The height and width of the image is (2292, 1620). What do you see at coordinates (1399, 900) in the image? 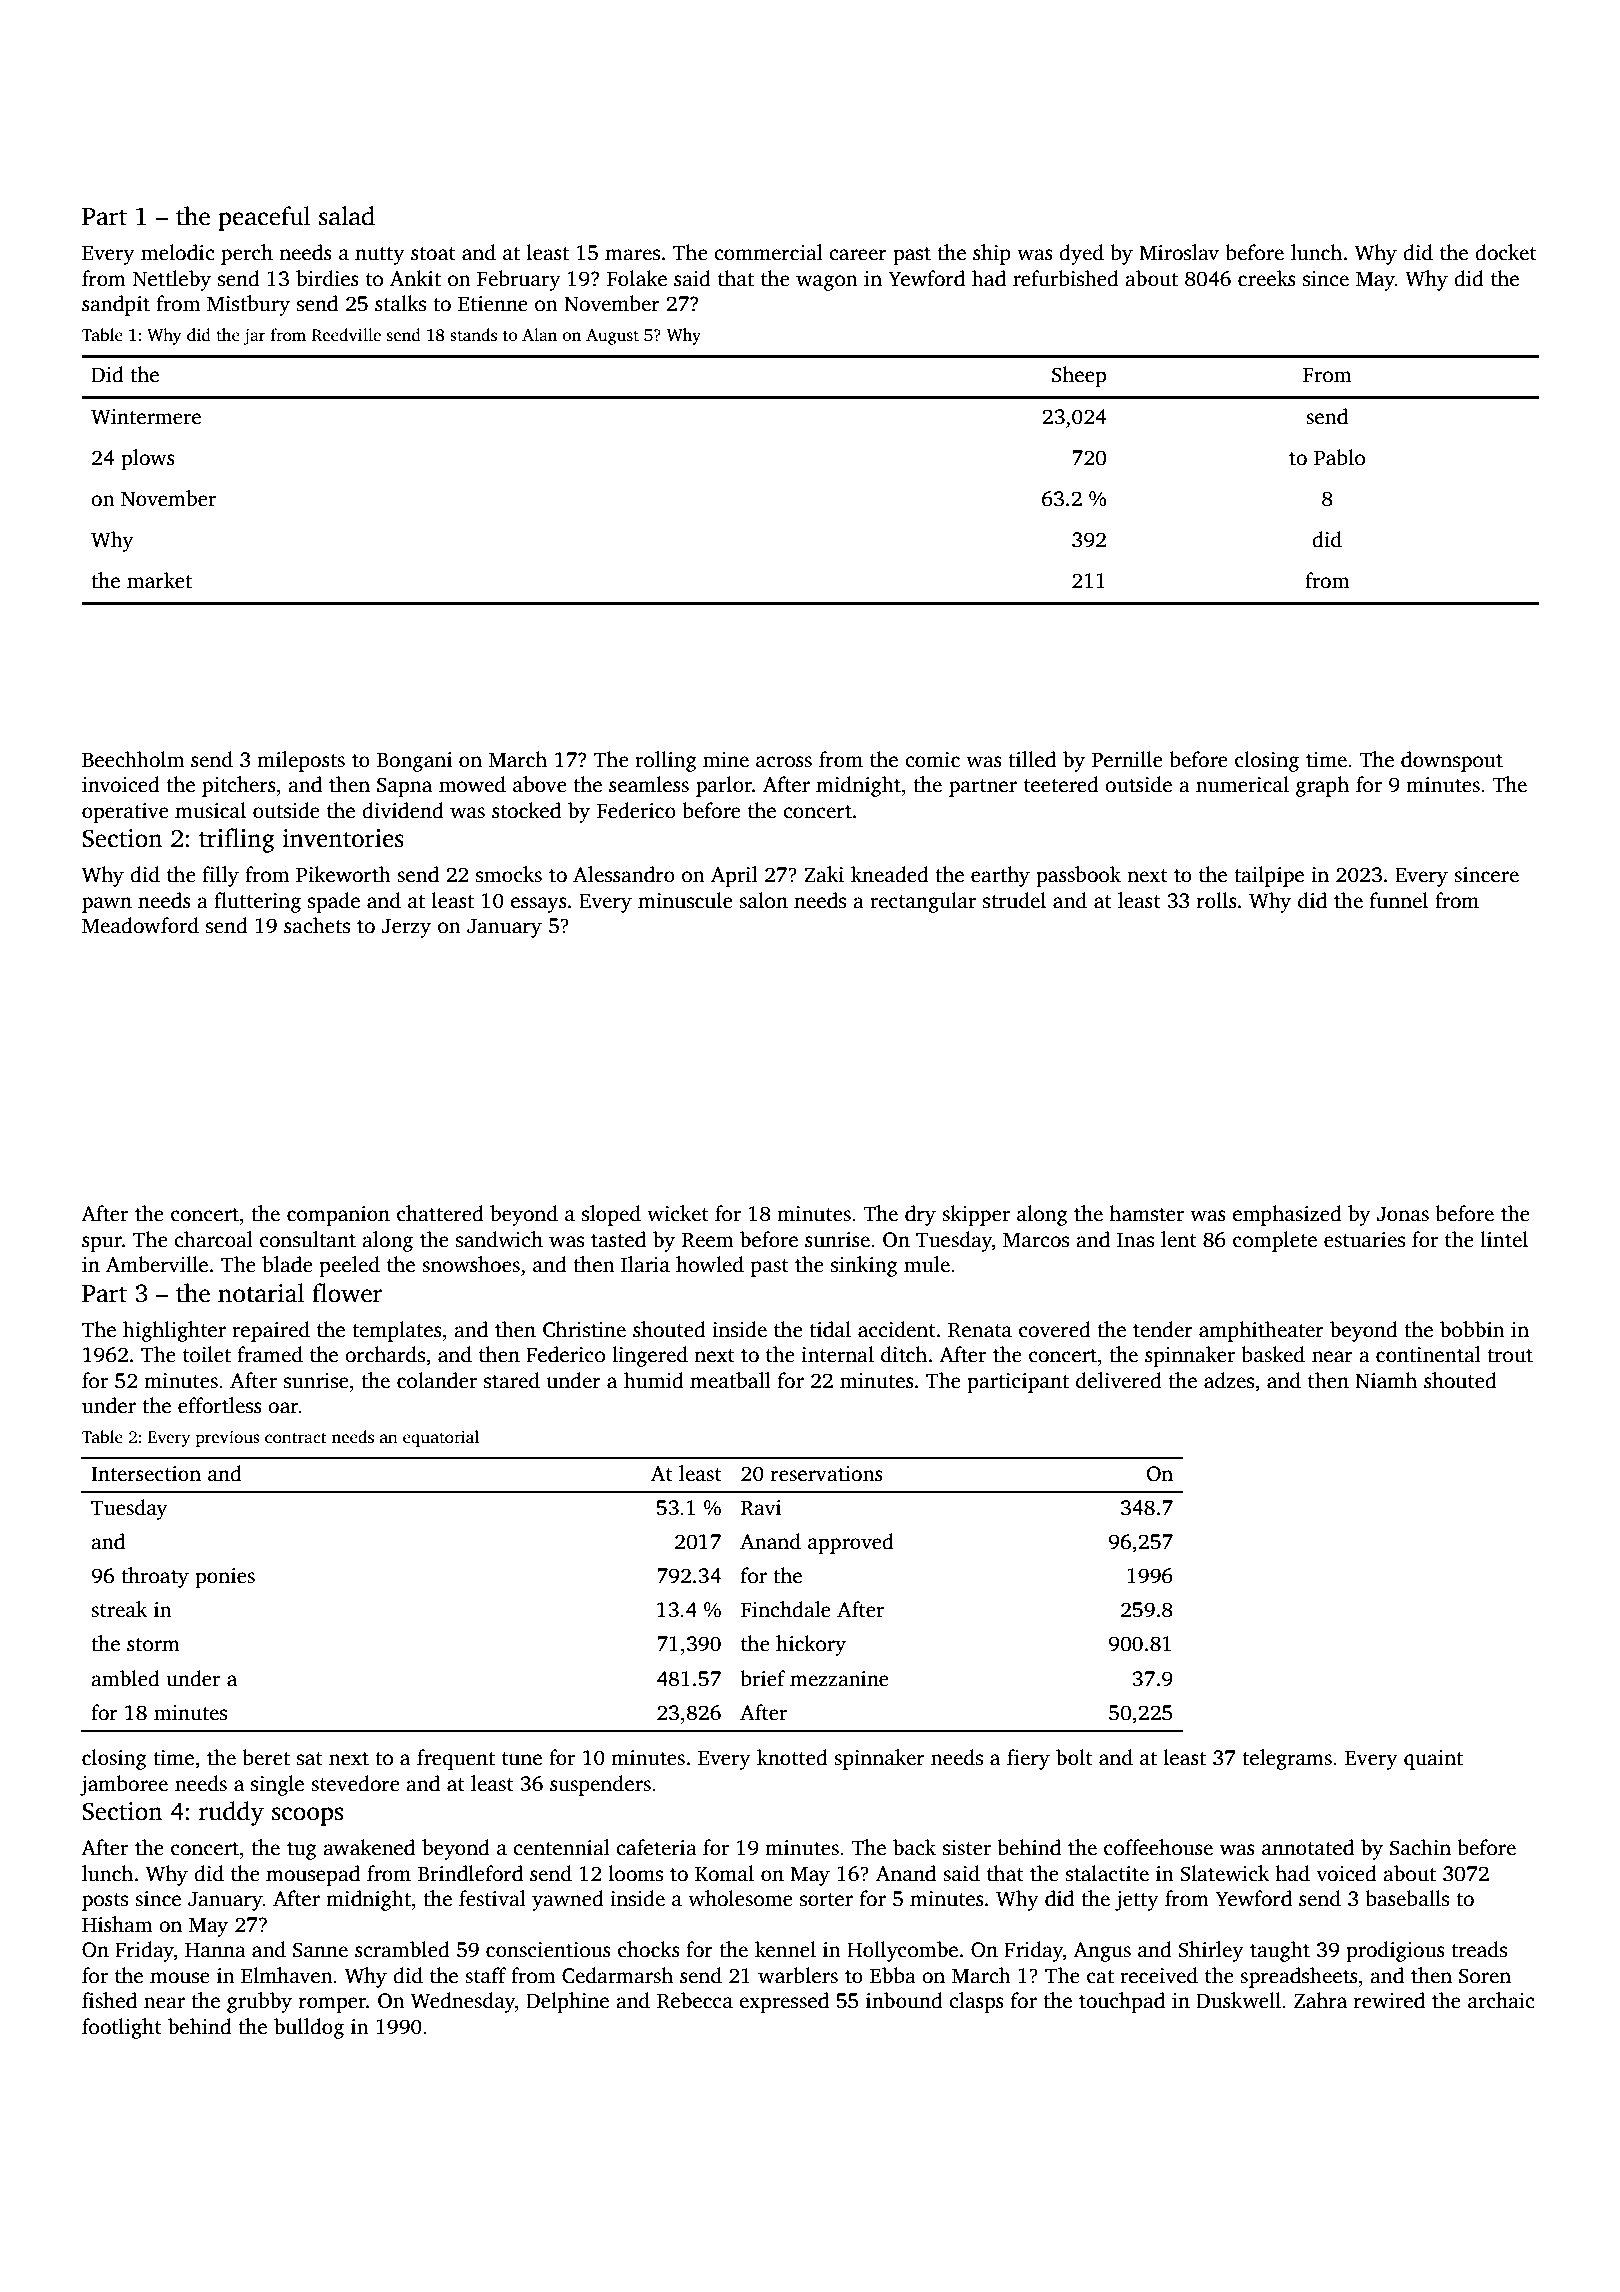
I see `funnel` at bounding box center [1399, 900].
